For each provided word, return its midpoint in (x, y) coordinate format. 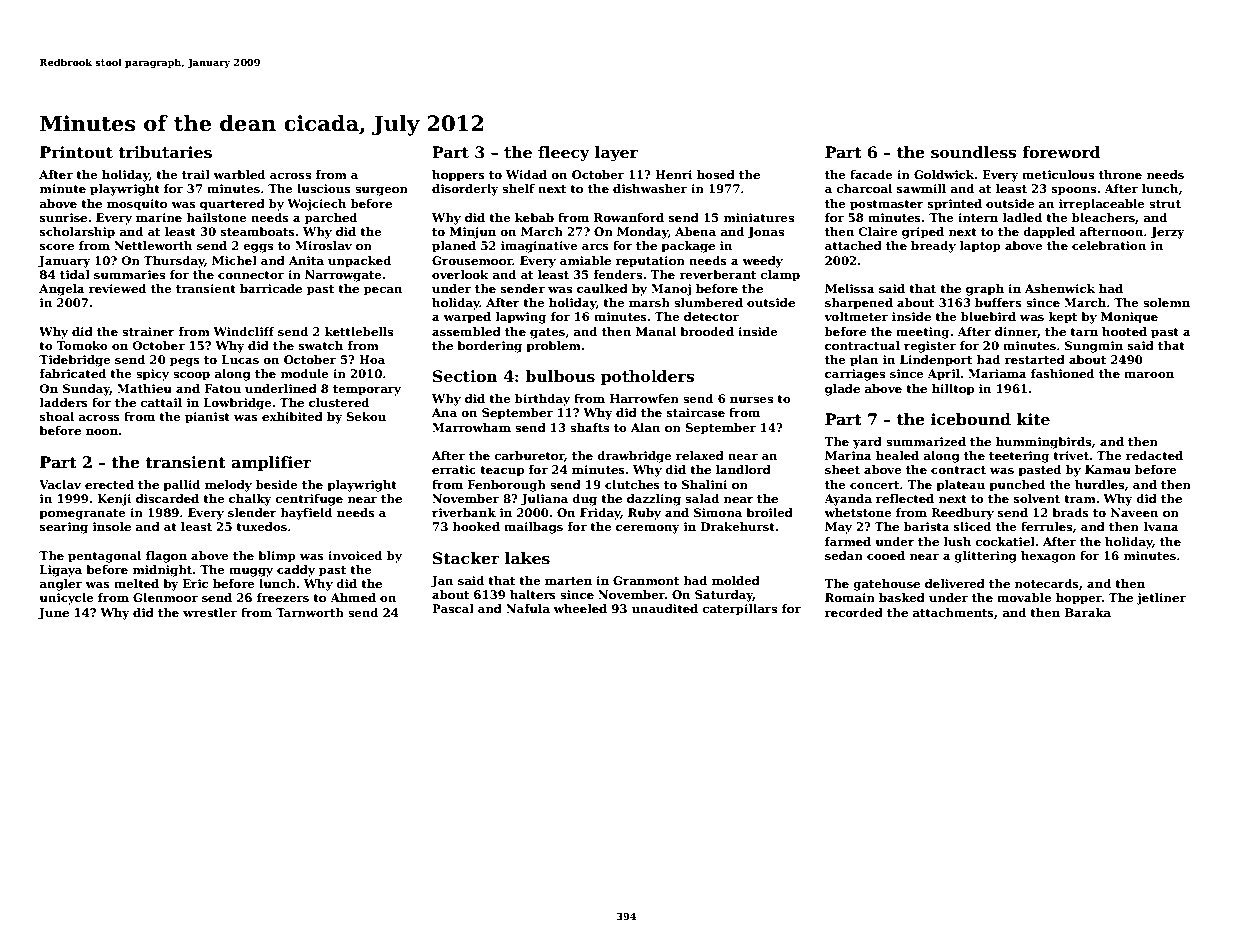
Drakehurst (738, 526)
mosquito (137, 205)
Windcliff (244, 331)
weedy (762, 262)
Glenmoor (165, 597)
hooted (1124, 331)
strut (1165, 204)
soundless (973, 152)
